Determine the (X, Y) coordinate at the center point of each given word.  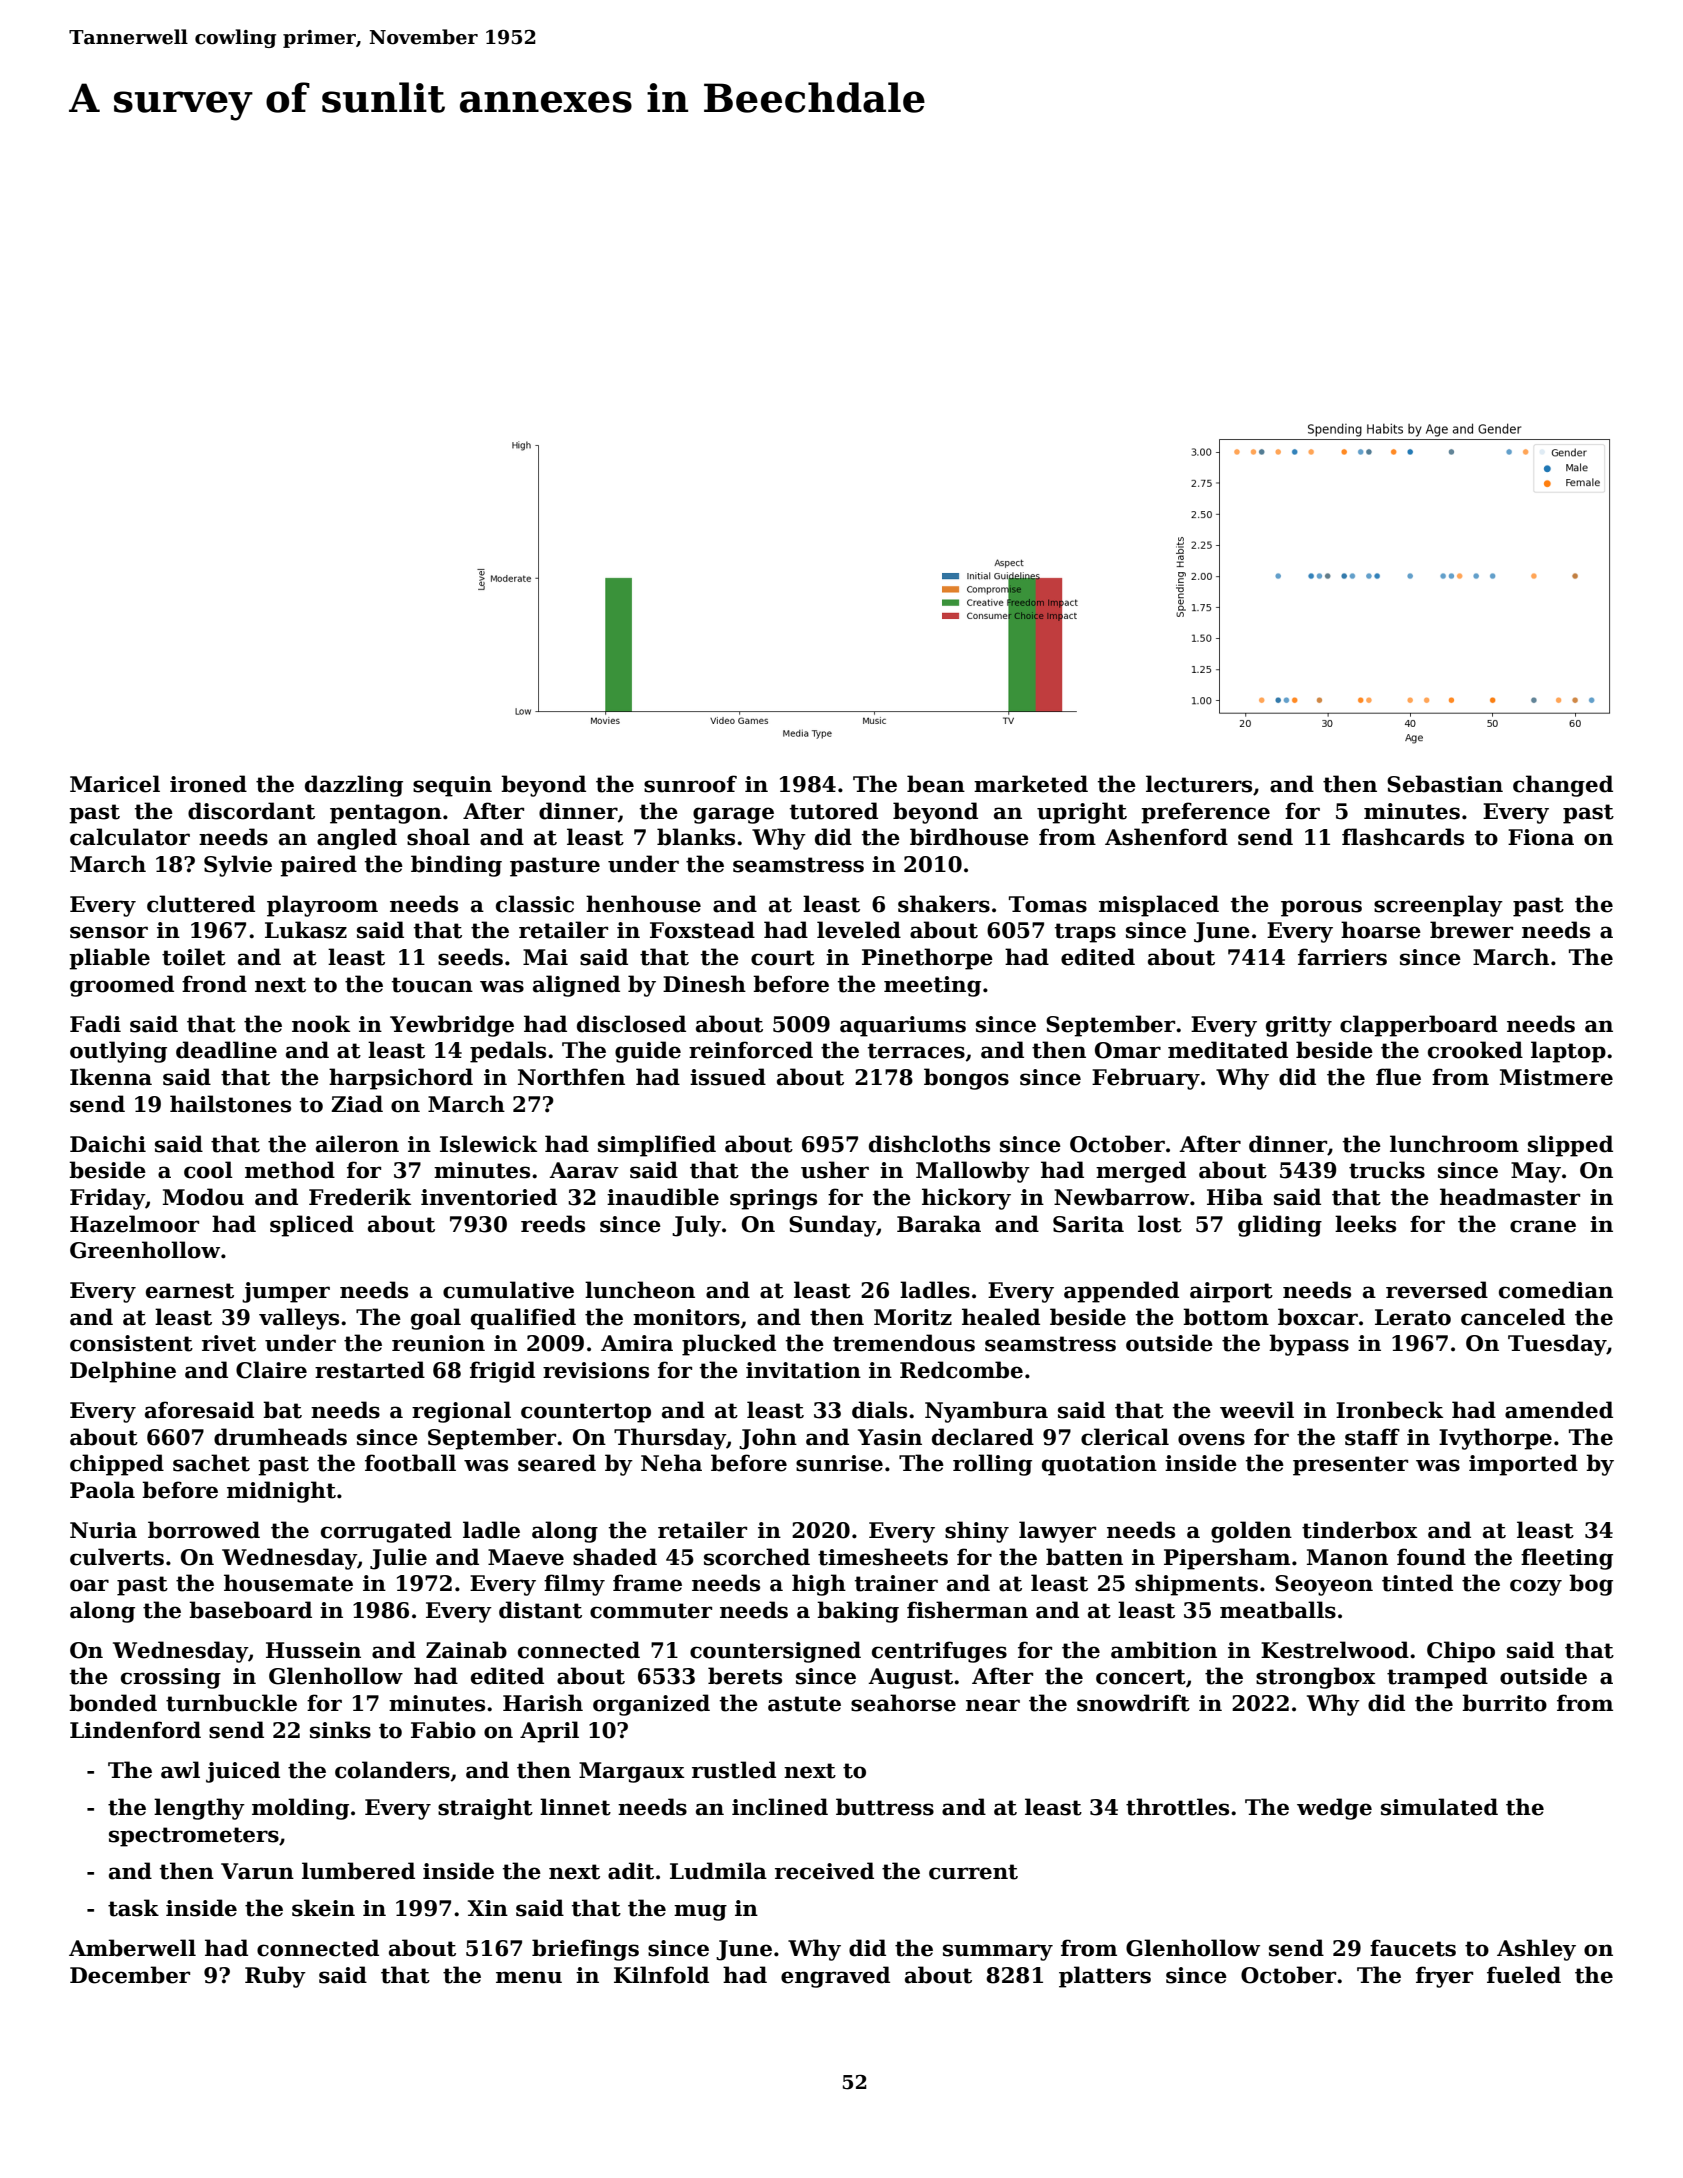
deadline (226, 1050)
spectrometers (194, 1837)
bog (1591, 1585)
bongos (966, 1079)
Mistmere (1556, 1077)
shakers (944, 904)
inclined (780, 1807)
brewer (1471, 930)
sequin (452, 786)
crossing (171, 1678)
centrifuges (939, 1652)
